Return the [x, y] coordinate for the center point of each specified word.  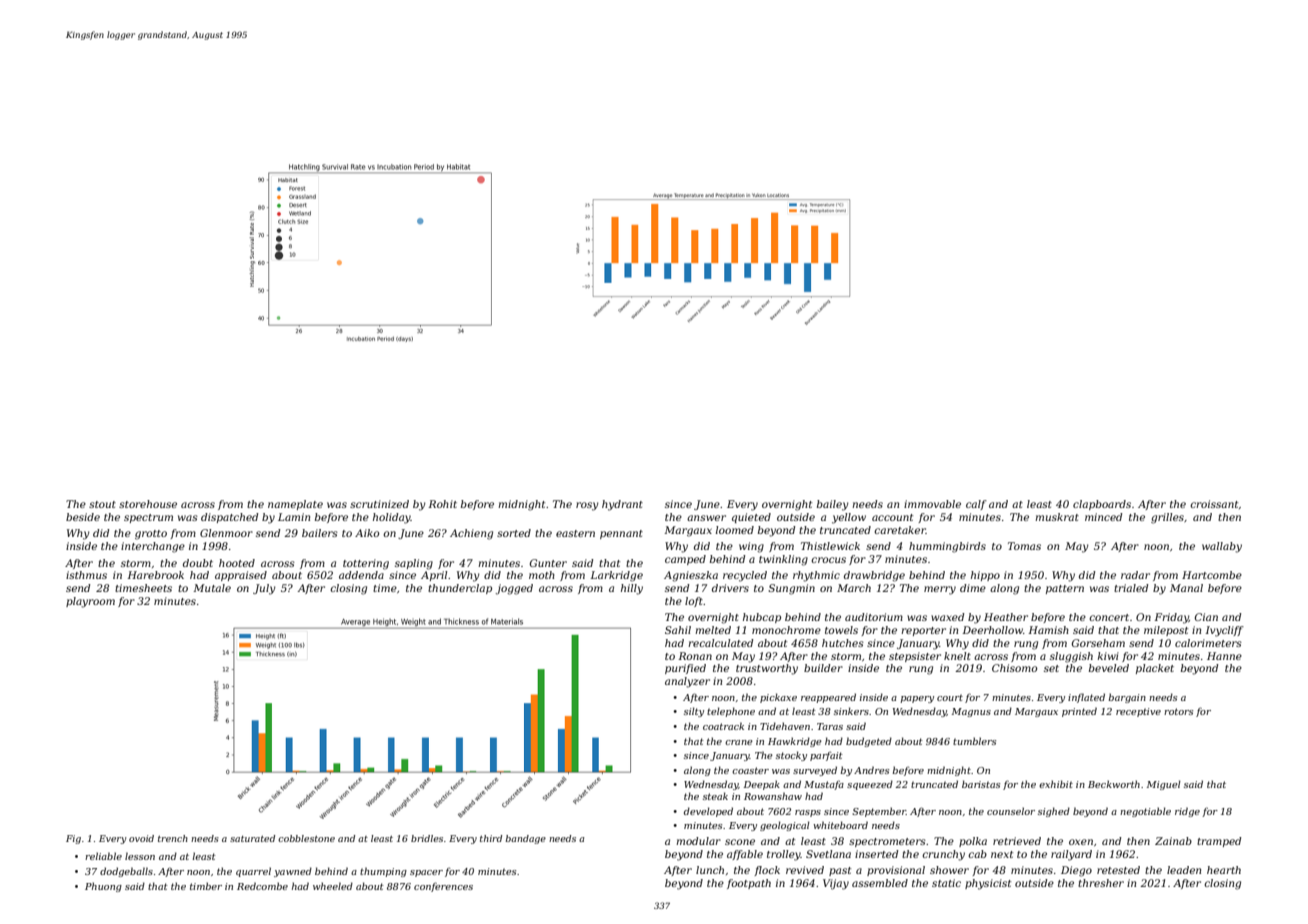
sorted [514, 533]
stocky [791, 756]
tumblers [974, 741]
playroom [90, 602]
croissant [1214, 504]
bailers [320, 533]
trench [173, 838]
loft [694, 602]
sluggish [1071, 657]
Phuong [103, 887]
